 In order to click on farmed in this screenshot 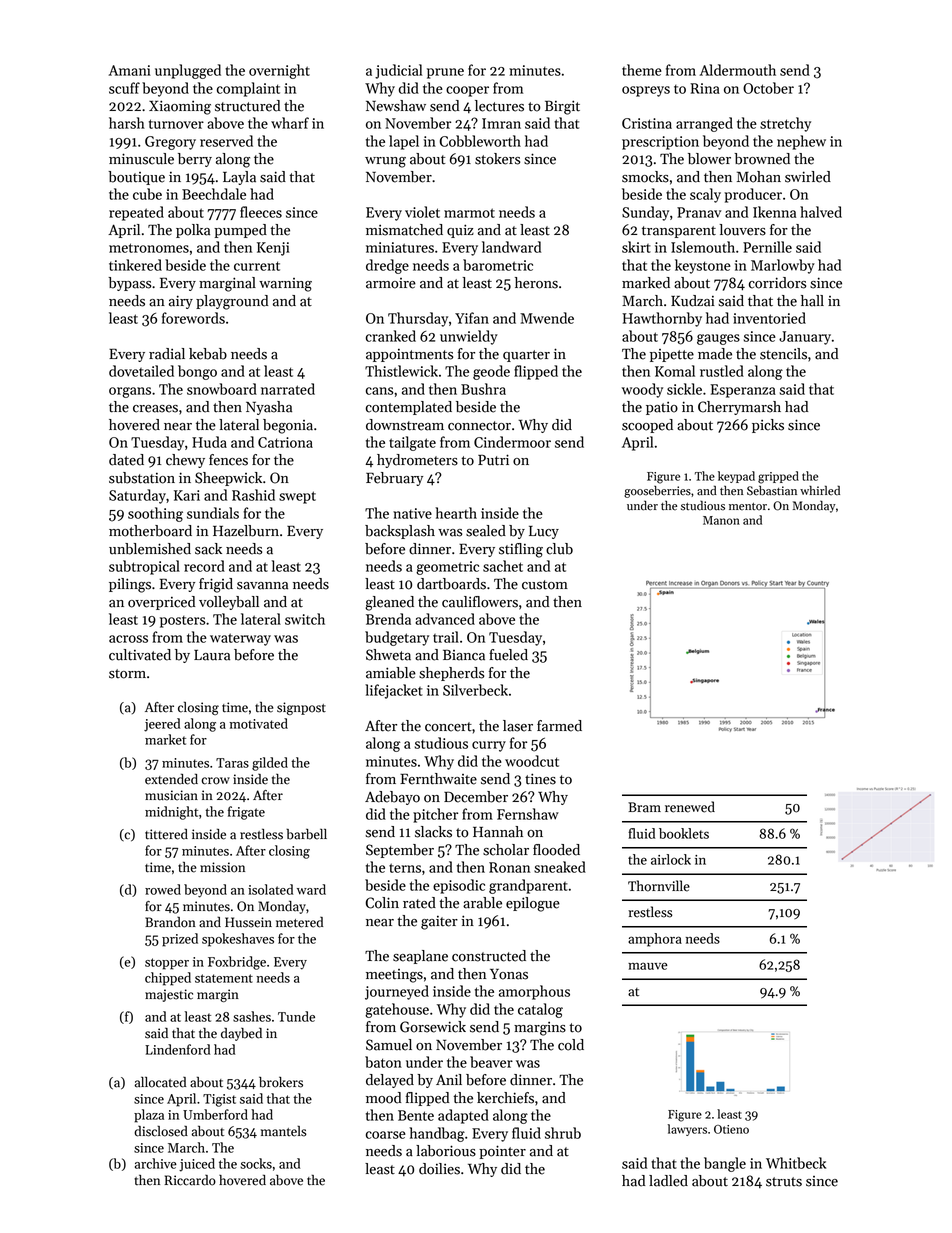, I will do `click(559, 726)`.
